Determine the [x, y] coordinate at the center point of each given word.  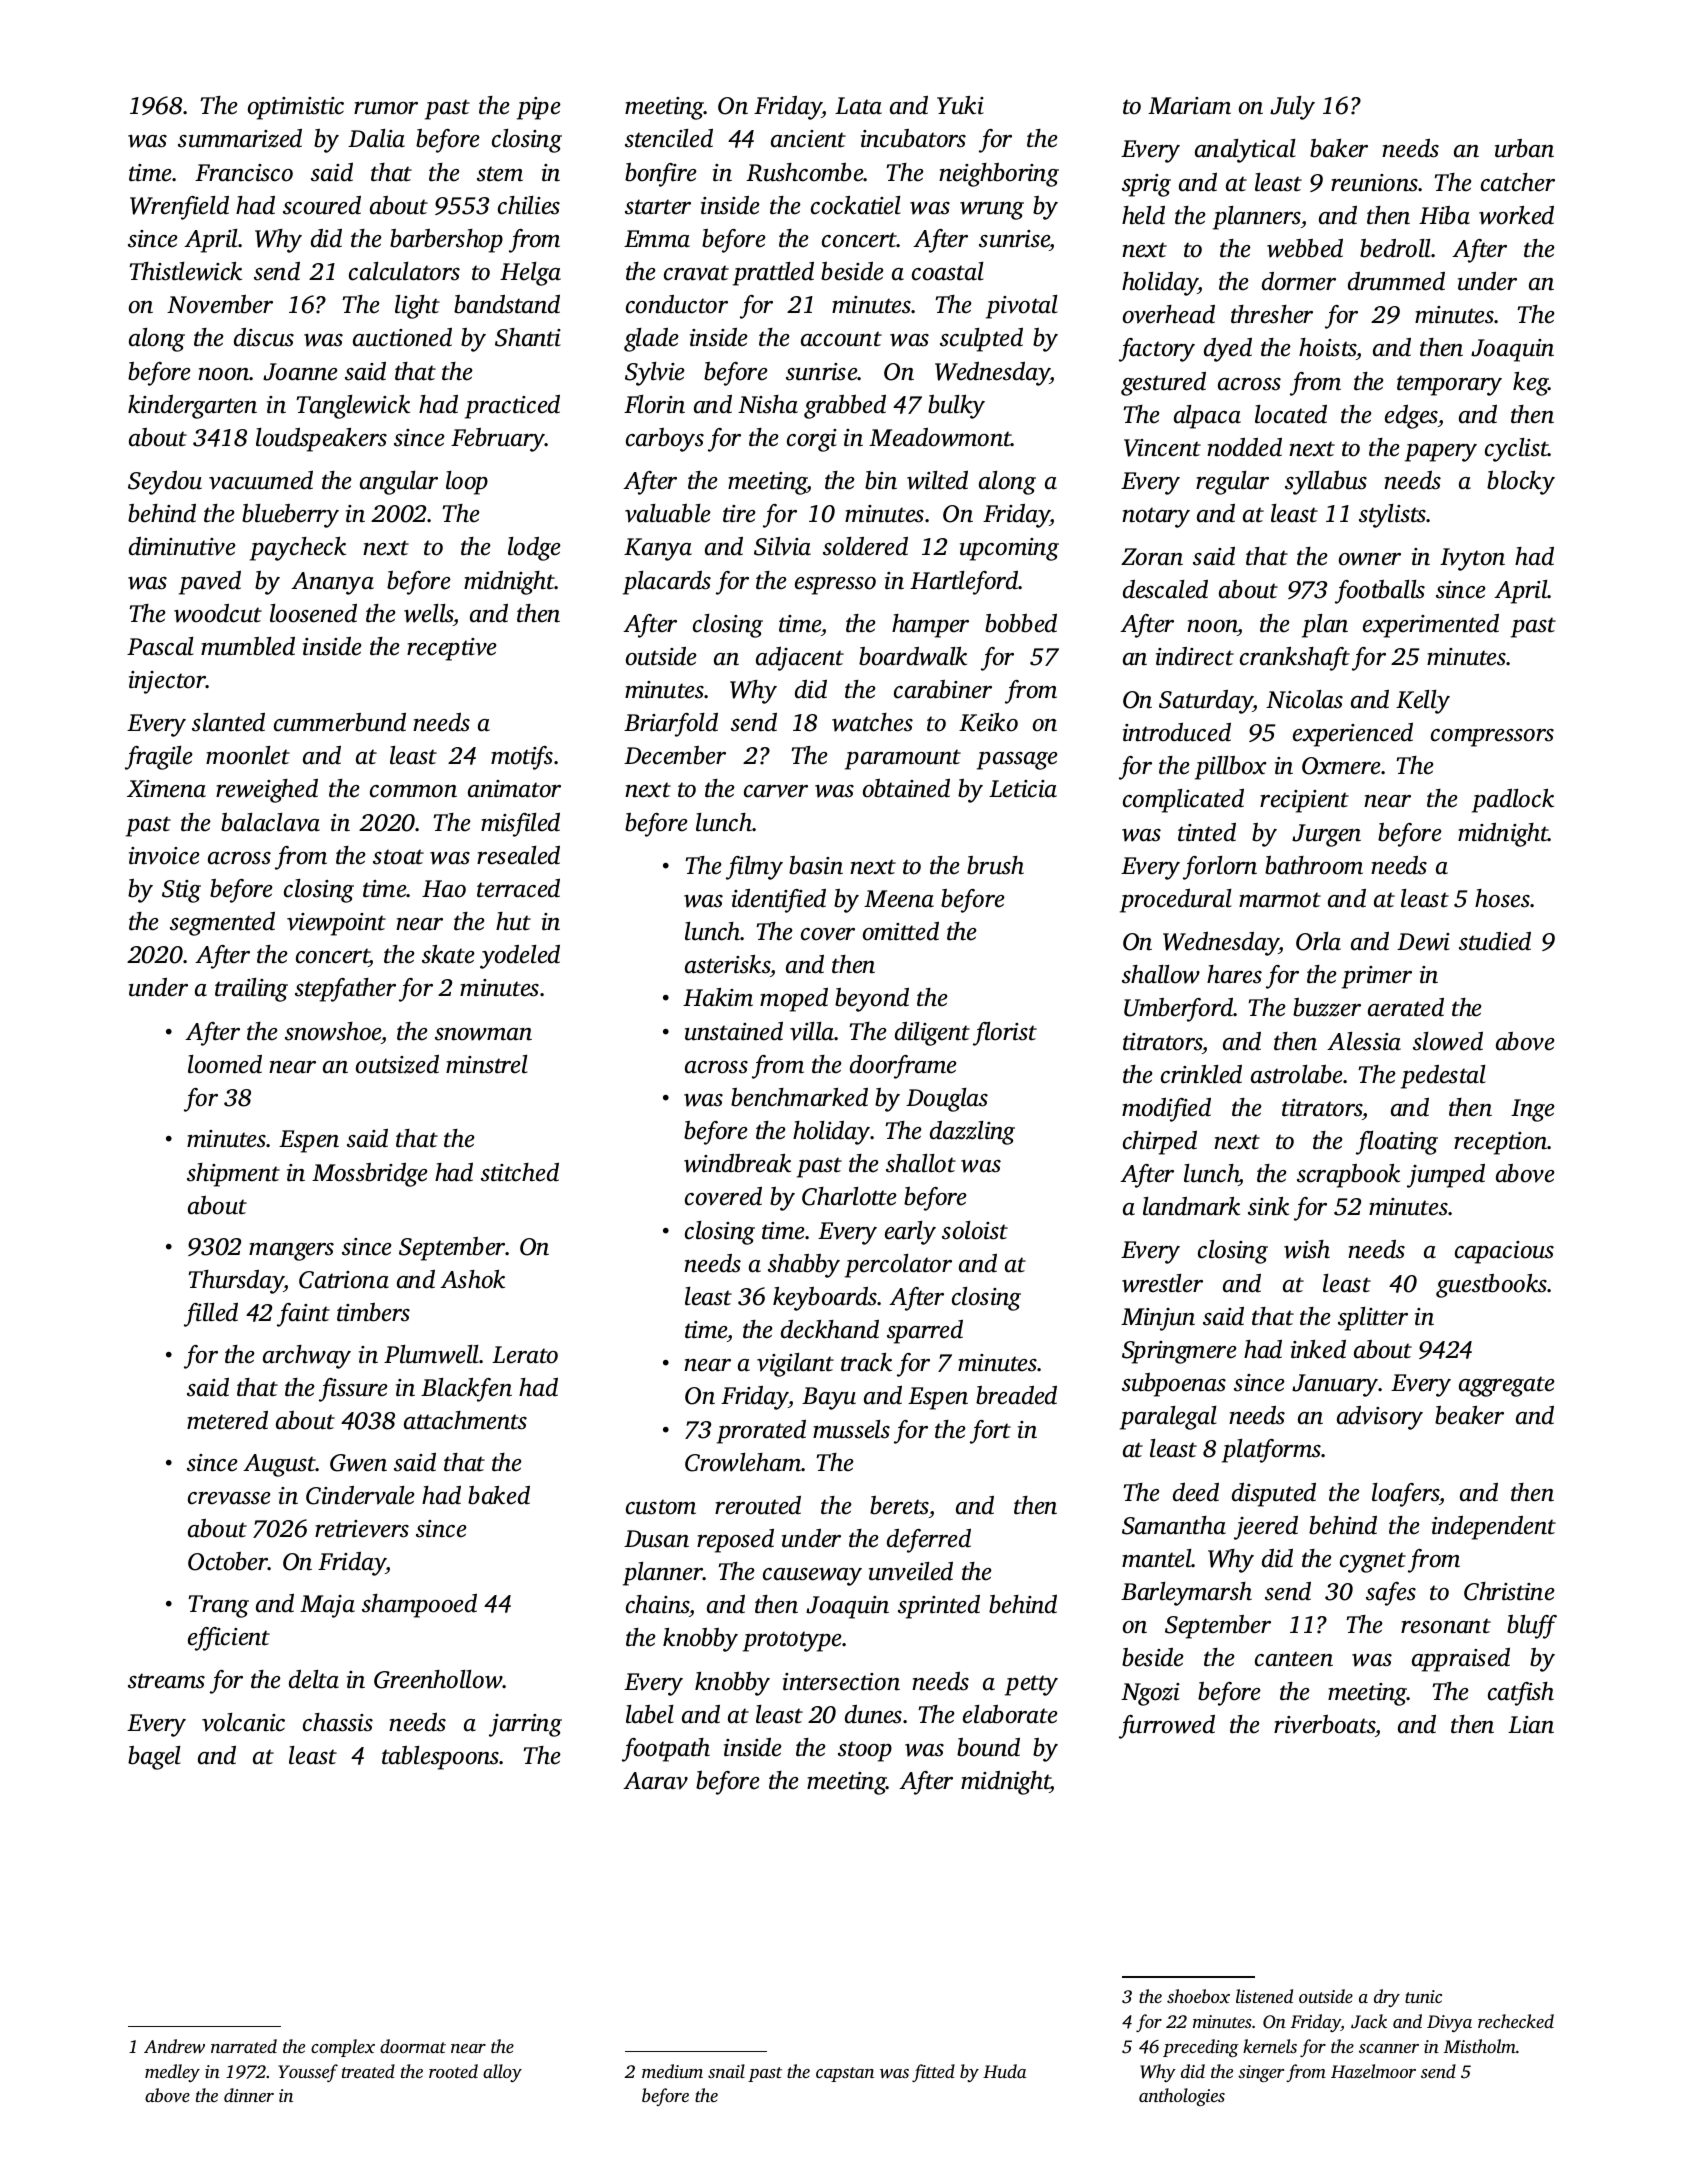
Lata [858, 106]
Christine [1509, 1591]
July [1292, 108]
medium [672, 2071]
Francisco [244, 173]
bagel [154, 1758]
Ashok [472, 1279]
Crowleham [743, 1462]
